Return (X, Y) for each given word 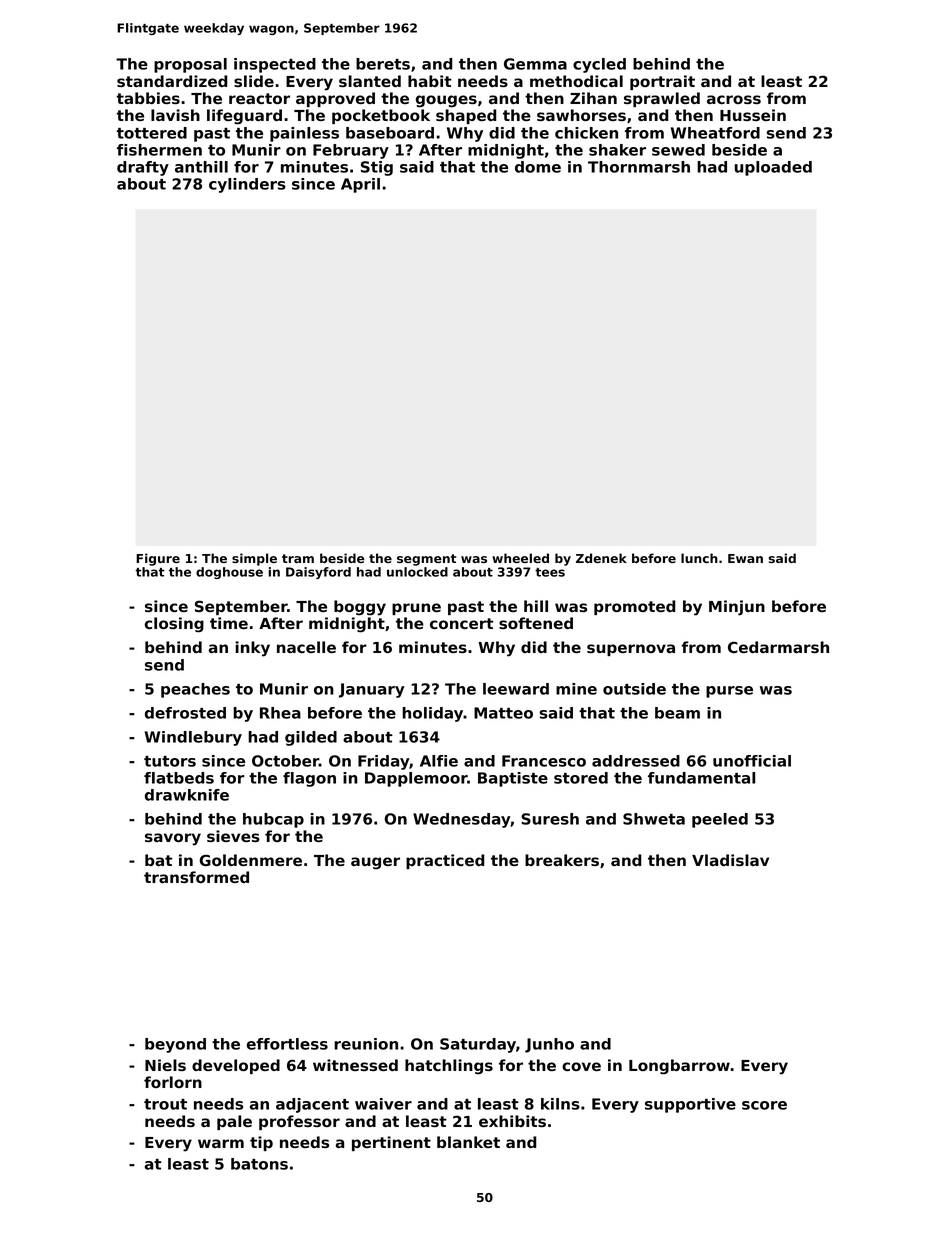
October (285, 761)
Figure (158, 559)
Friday (383, 762)
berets (383, 64)
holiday (433, 714)
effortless (287, 1044)
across (734, 99)
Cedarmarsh (778, 647)
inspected (275, 65)
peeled (720, 820)
